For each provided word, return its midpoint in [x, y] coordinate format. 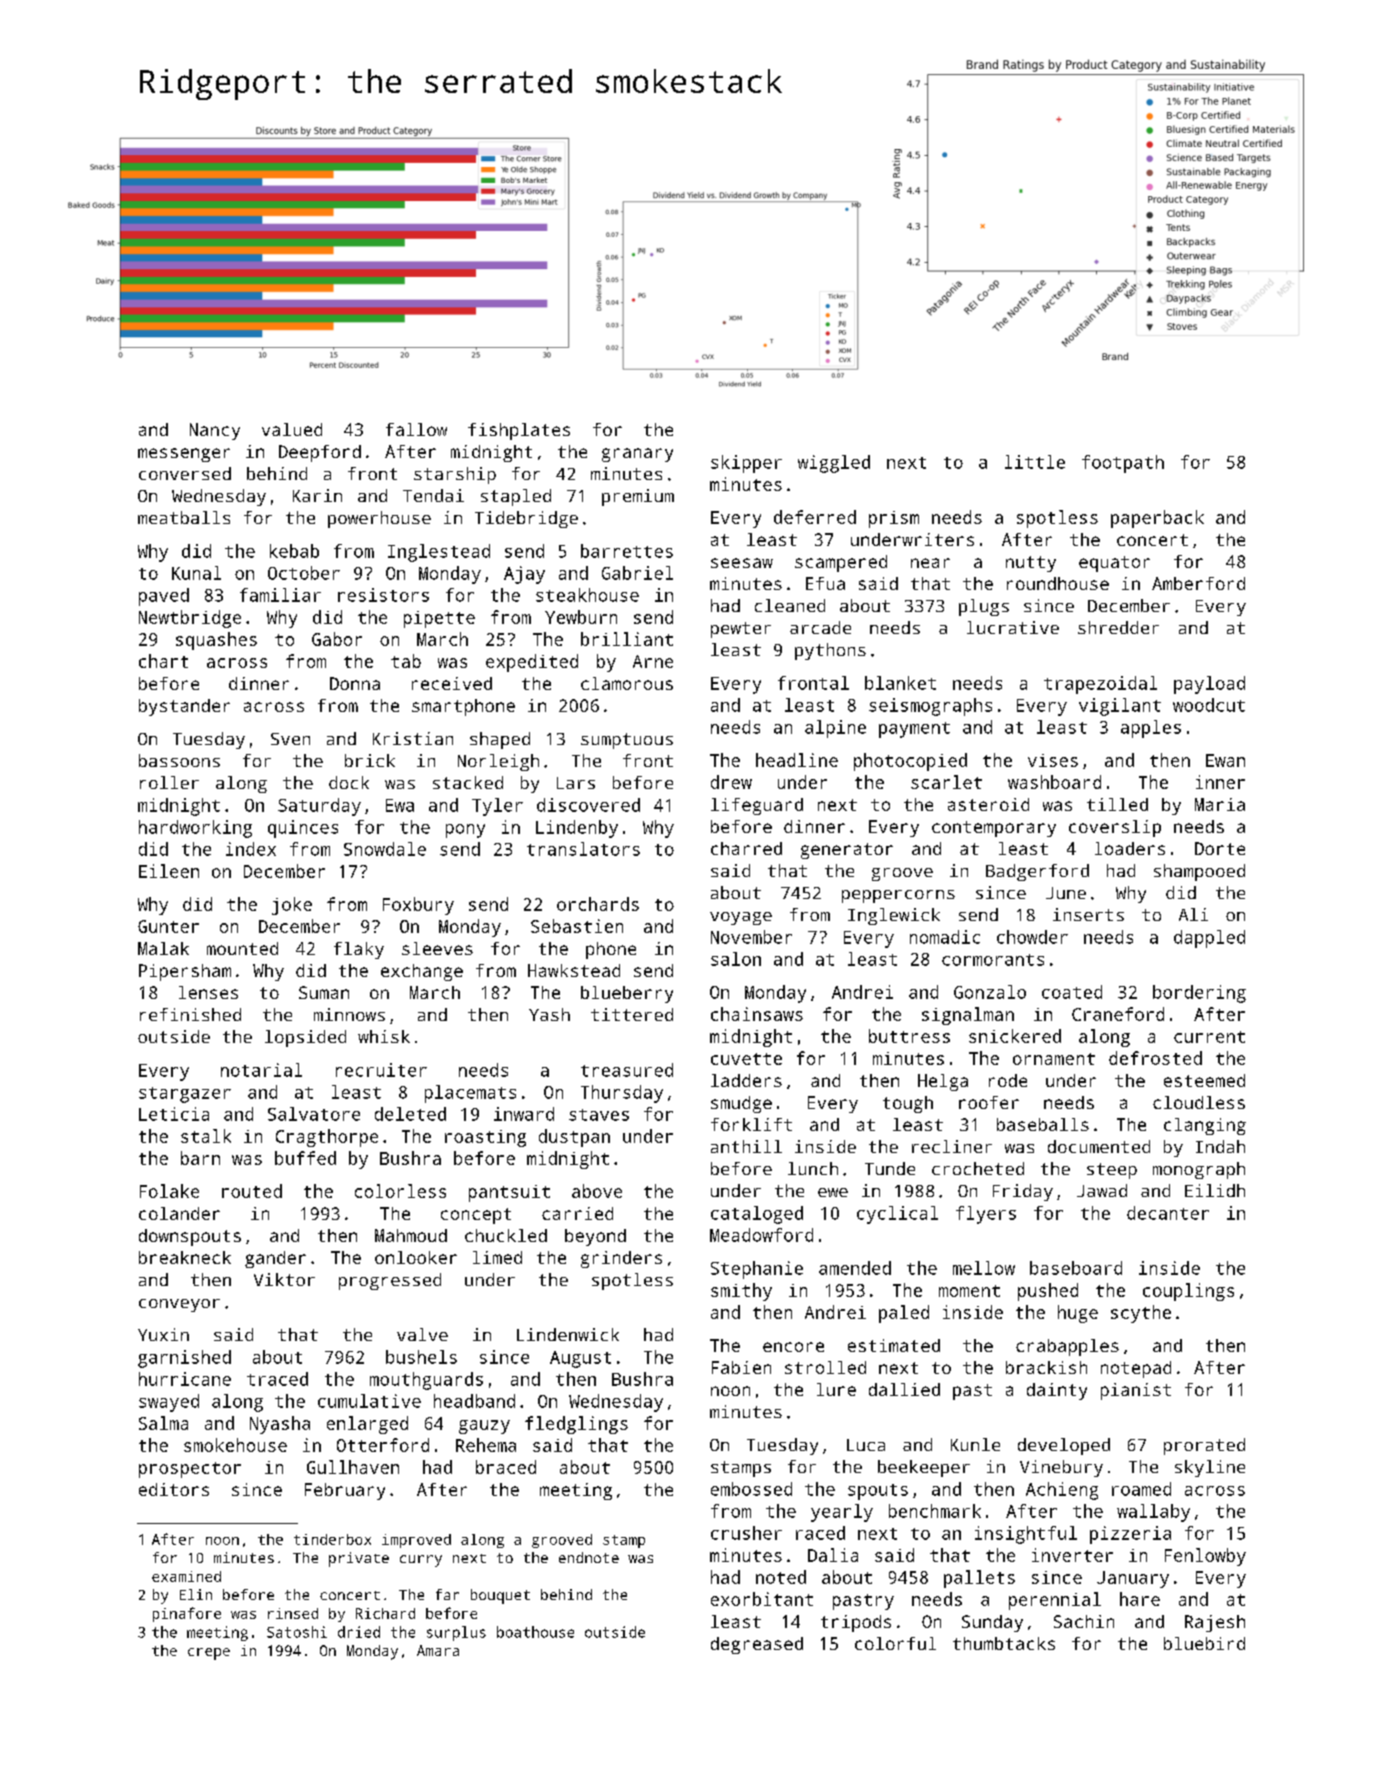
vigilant [1120, 707]
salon [736, 959]
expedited [532, 663]
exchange [422, 972]
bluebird [1204, 1643]
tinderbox [332, 1539]
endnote [589, 1557]
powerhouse [379, 519]
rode [1008, 1080]
